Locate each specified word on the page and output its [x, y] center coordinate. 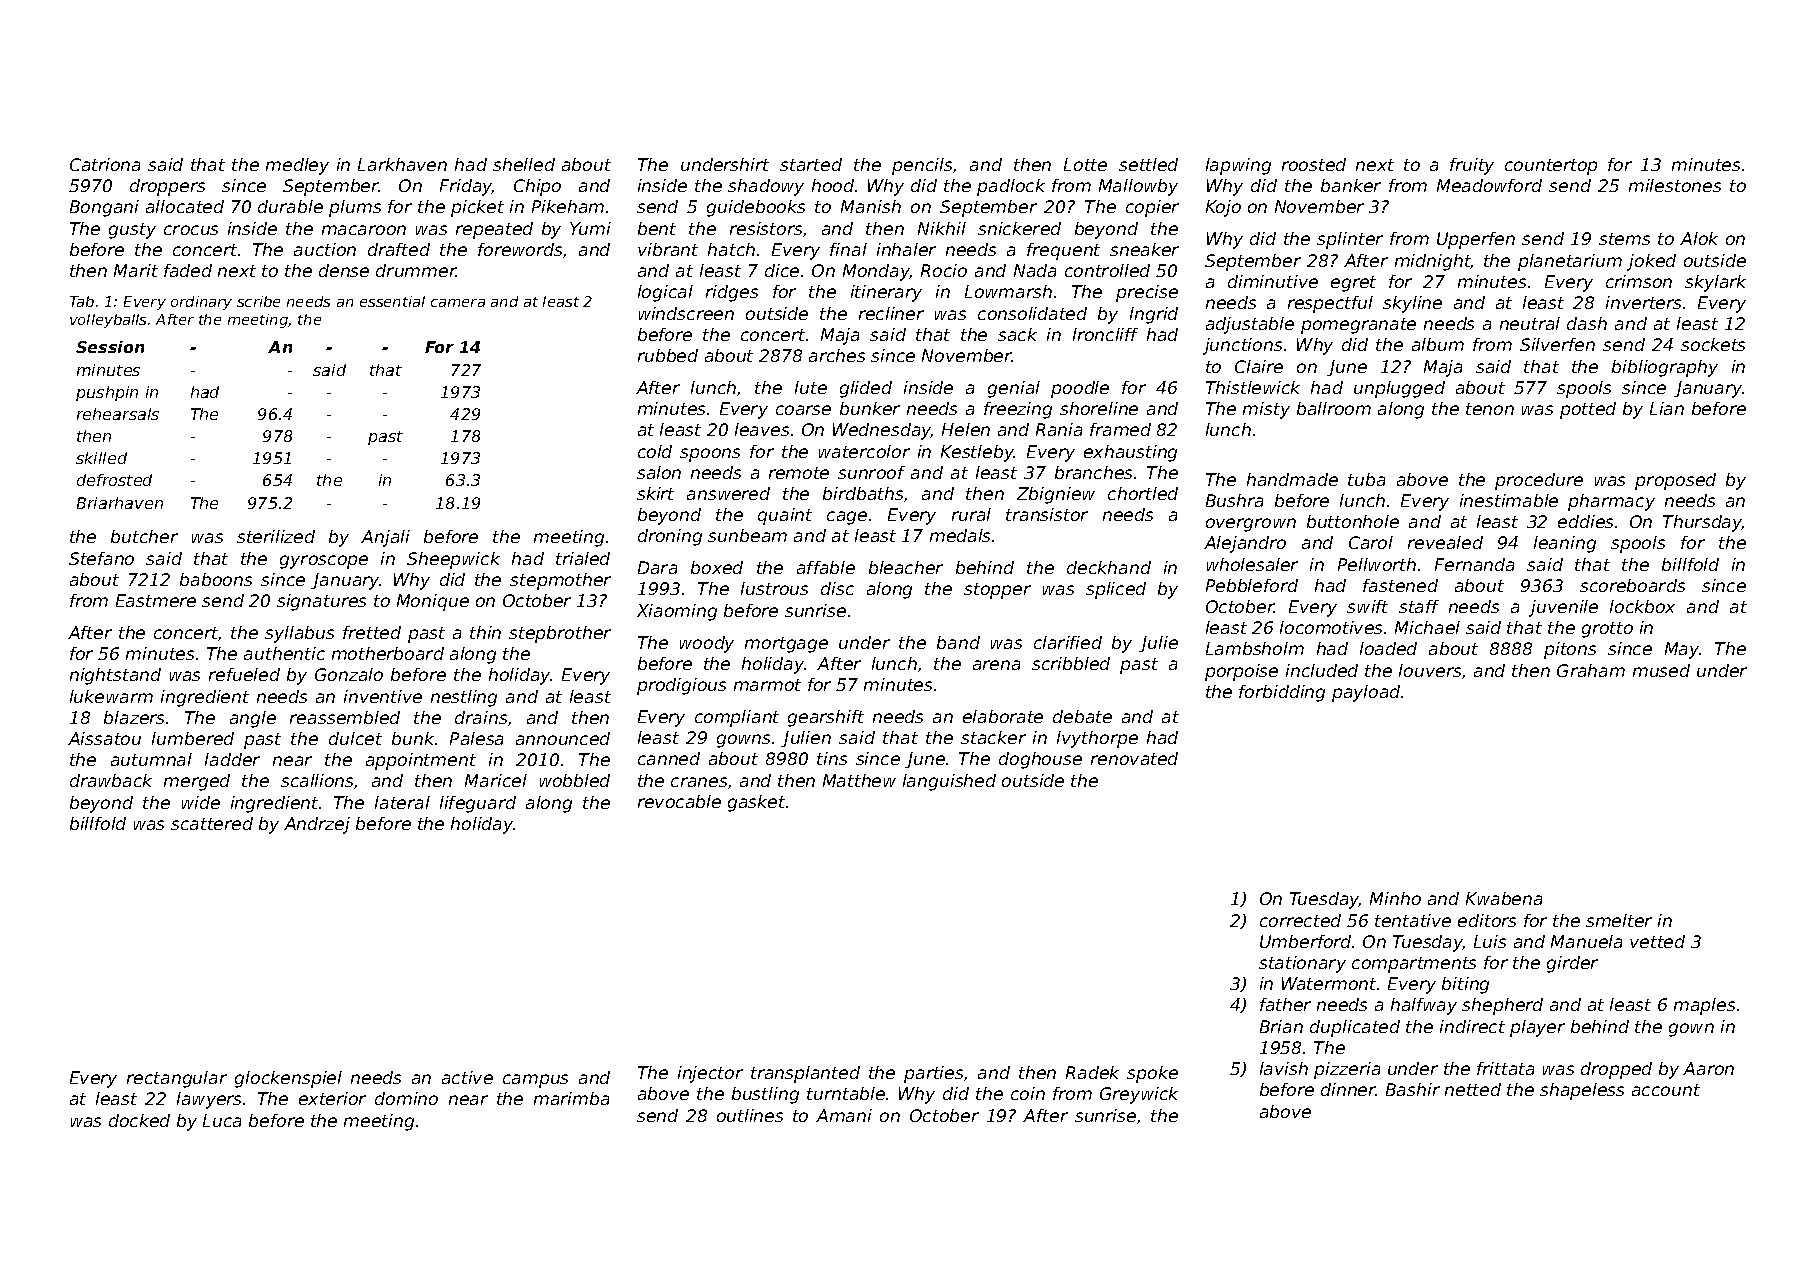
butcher [144, 536]
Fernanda [1474, 564]
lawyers [209, 1100]
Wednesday [882, 431]
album [1438, 344]
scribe [258, 301]
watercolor [864, 451]
